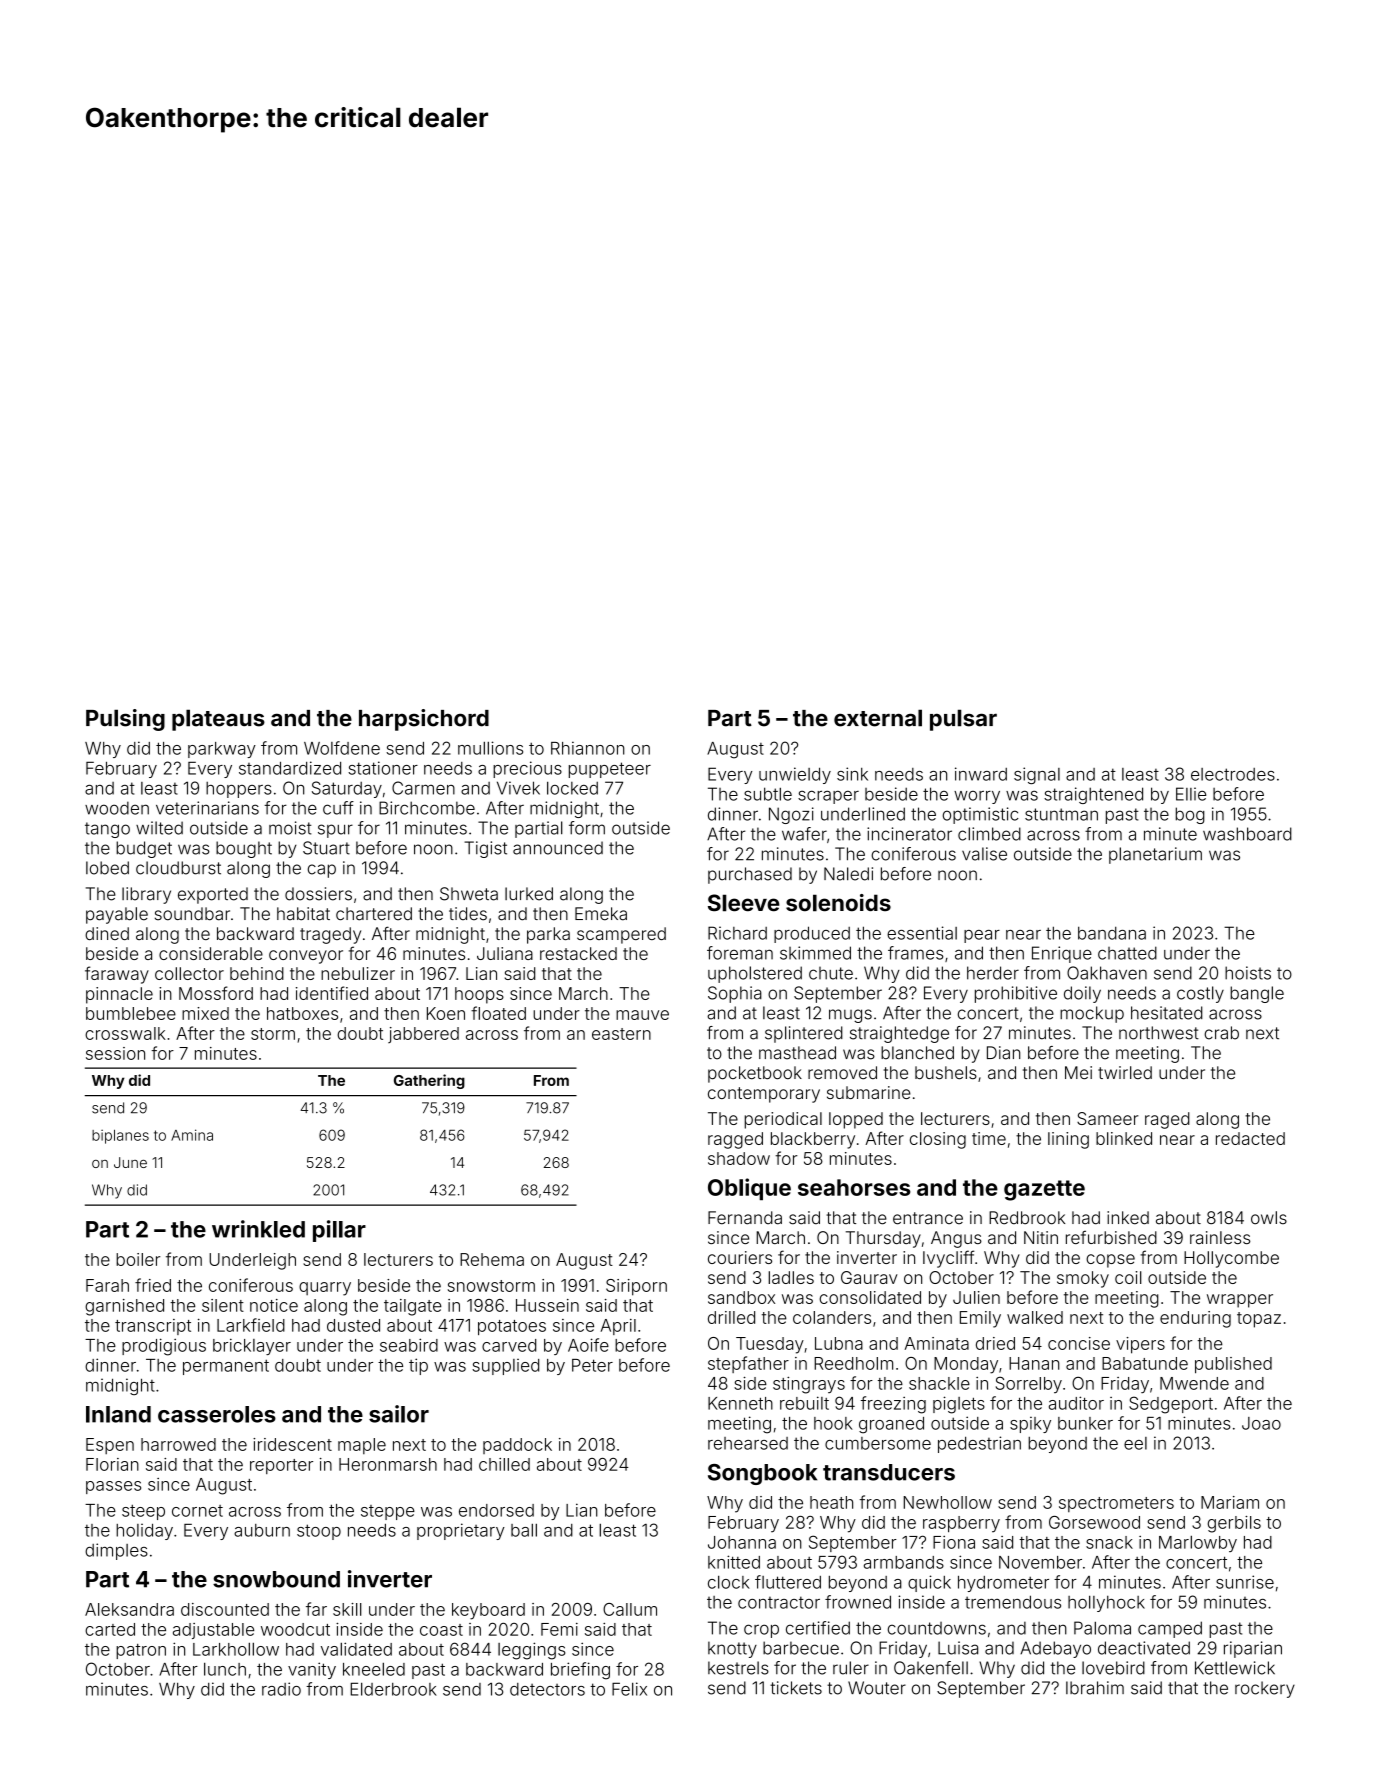  I want to click on ragged, so click(735, 1140).
